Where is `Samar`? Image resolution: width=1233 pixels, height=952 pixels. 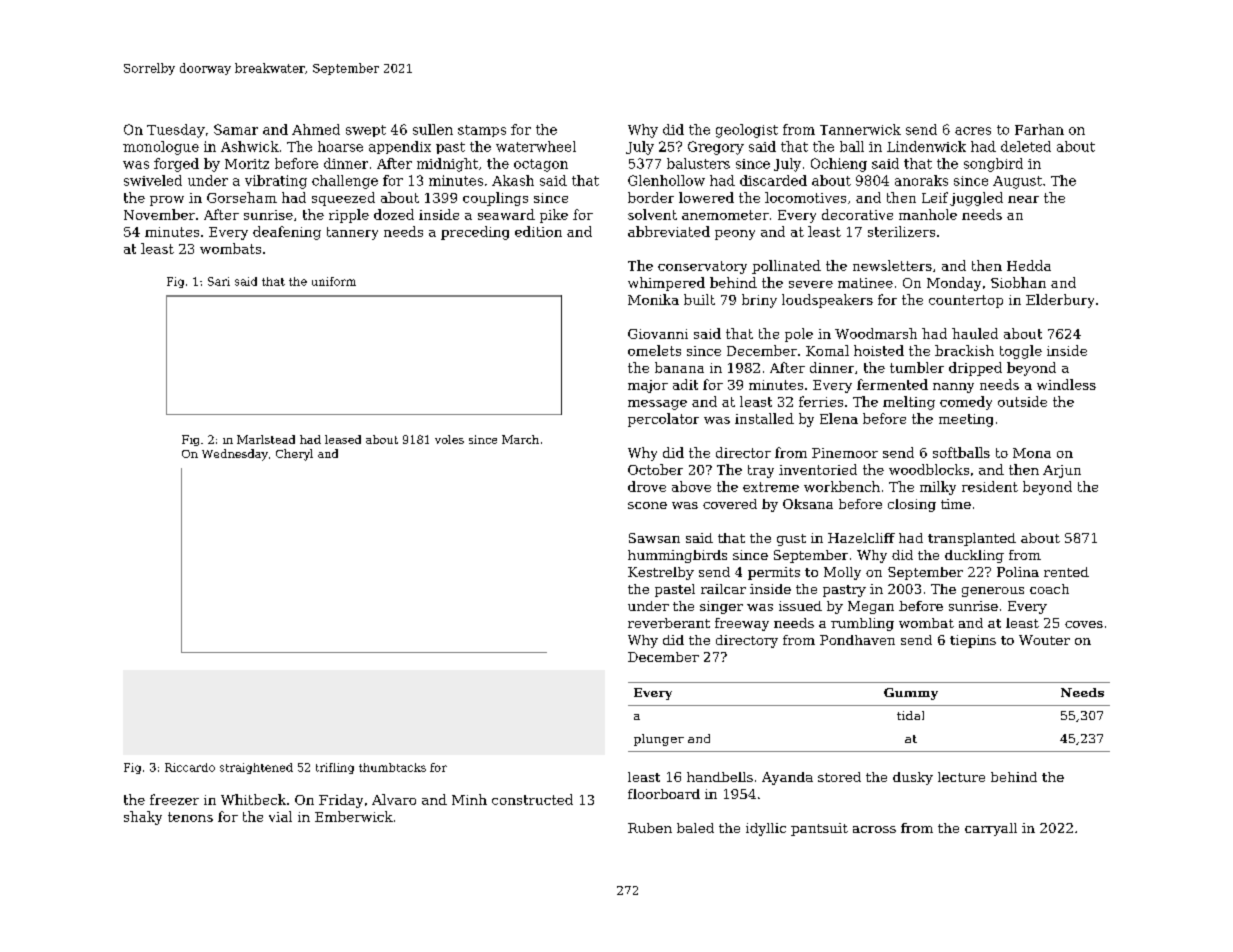 Samar is located at coordinates (236, 129).
